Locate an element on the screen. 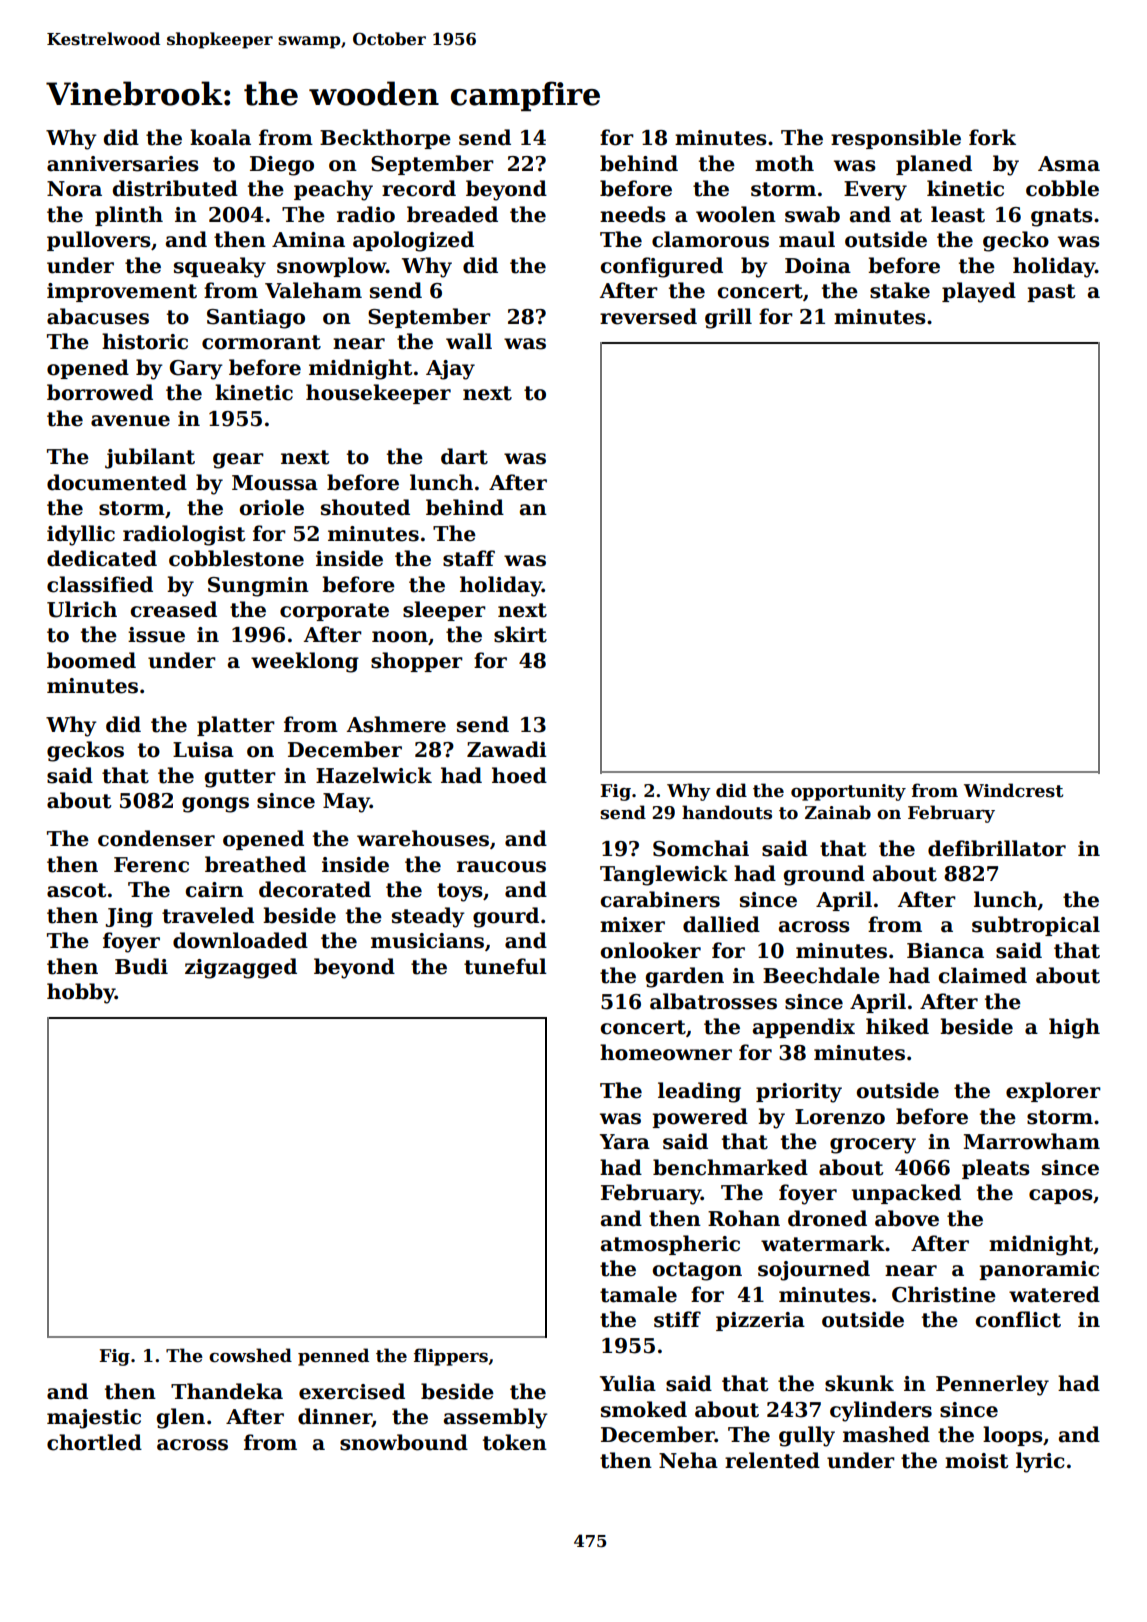 The height and width of the screenshot is (1622, 1147). moth is located at coordinates (784, 163).
